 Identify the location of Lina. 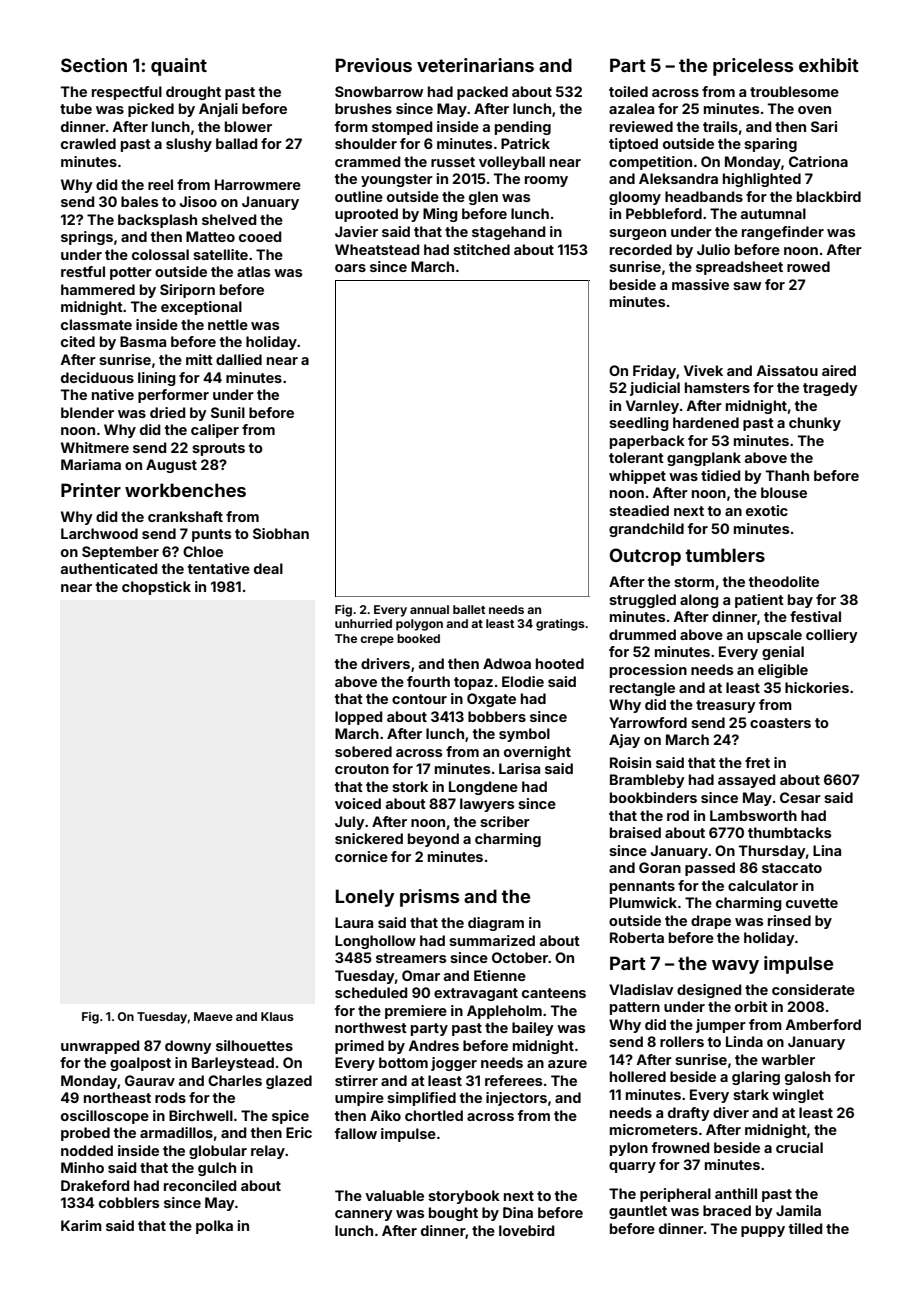
(827, 850).
